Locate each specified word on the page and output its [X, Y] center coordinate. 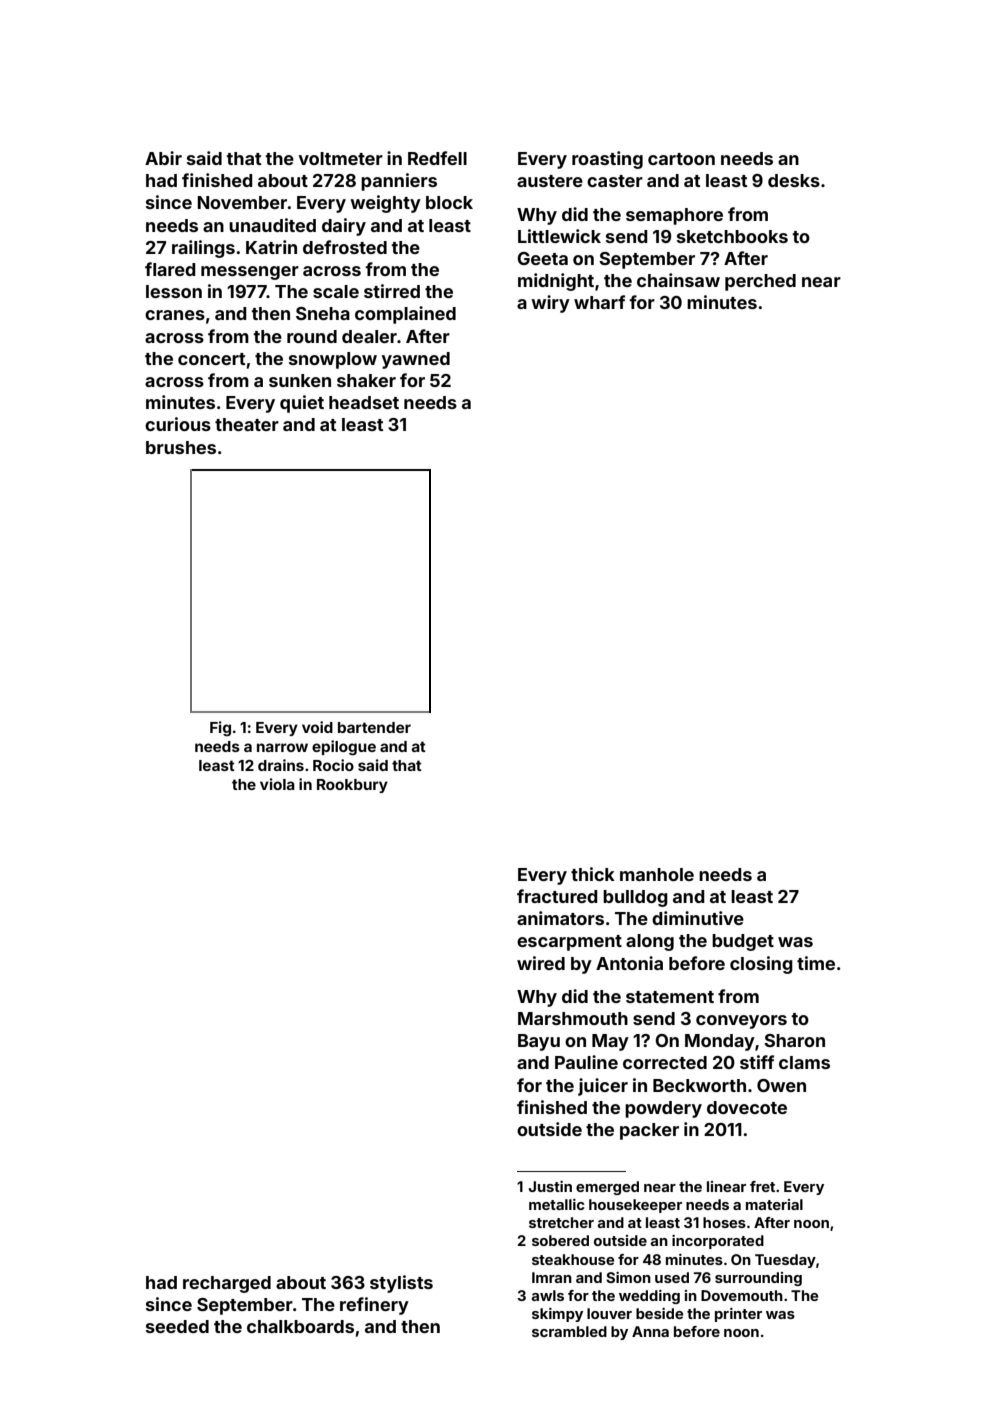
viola [277, 784]
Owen [781, 1085]
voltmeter [340, 158]
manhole [657, 874]
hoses [724, 1222]
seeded [177, 1326]
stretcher [561, 1222]
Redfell [437, 158]
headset [364, 402]
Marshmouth [573, 1018]
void [317, 727]
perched [760, 282]
